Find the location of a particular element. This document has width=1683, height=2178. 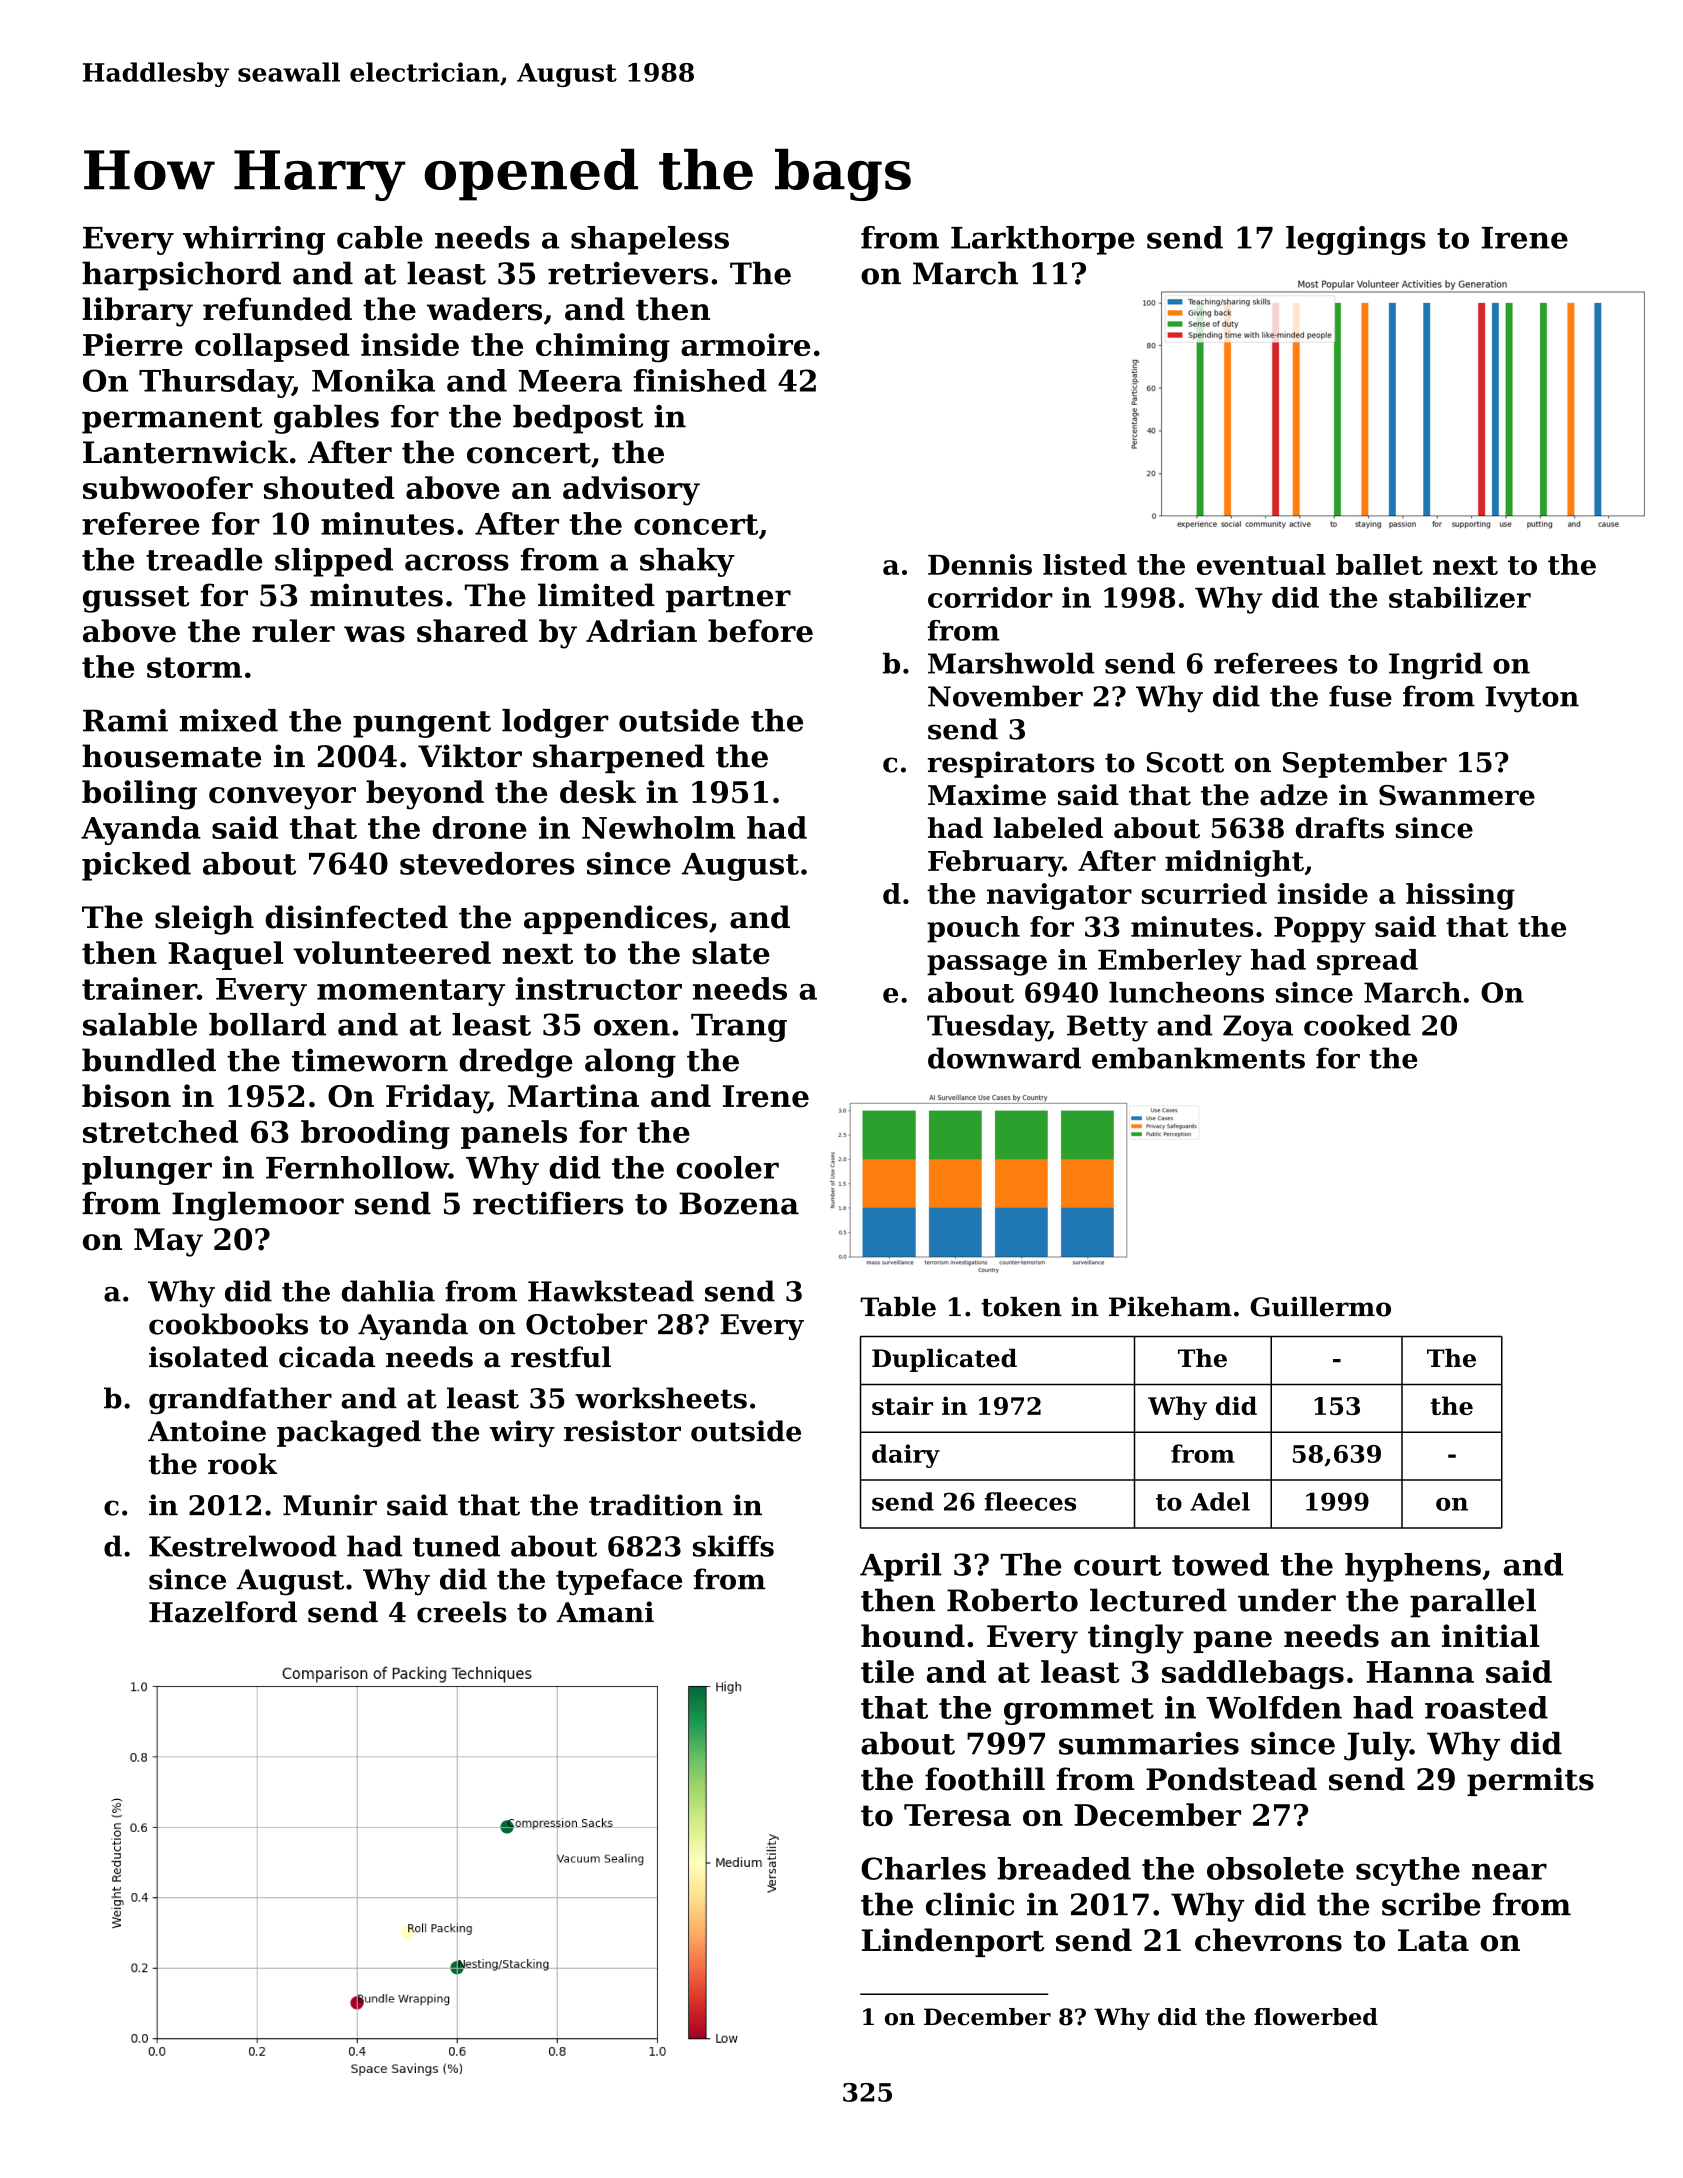

breaded is located at coordinates (1064, 1868).
